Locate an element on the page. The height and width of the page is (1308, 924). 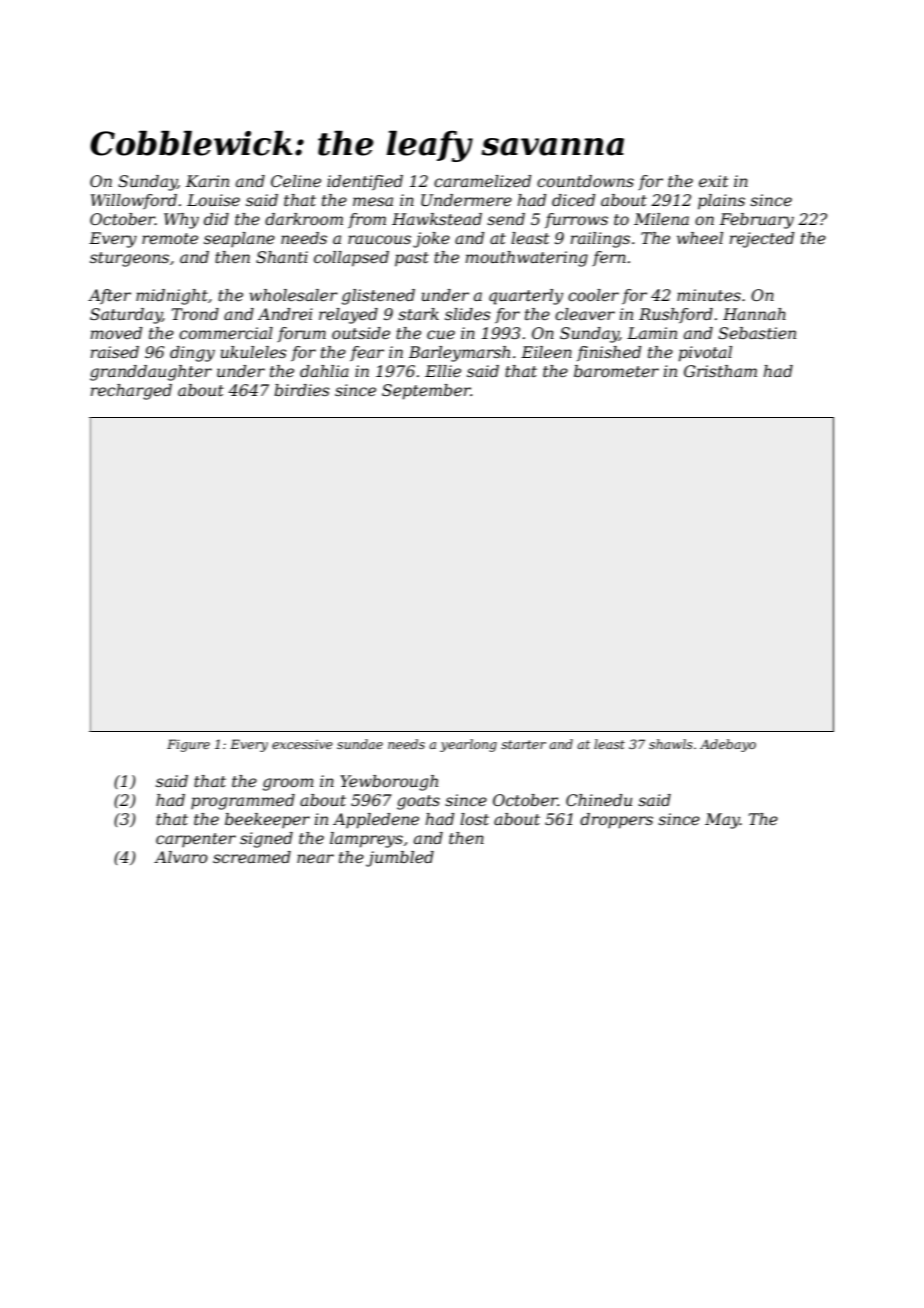
Willowford is located at coordinates (134, 201).
